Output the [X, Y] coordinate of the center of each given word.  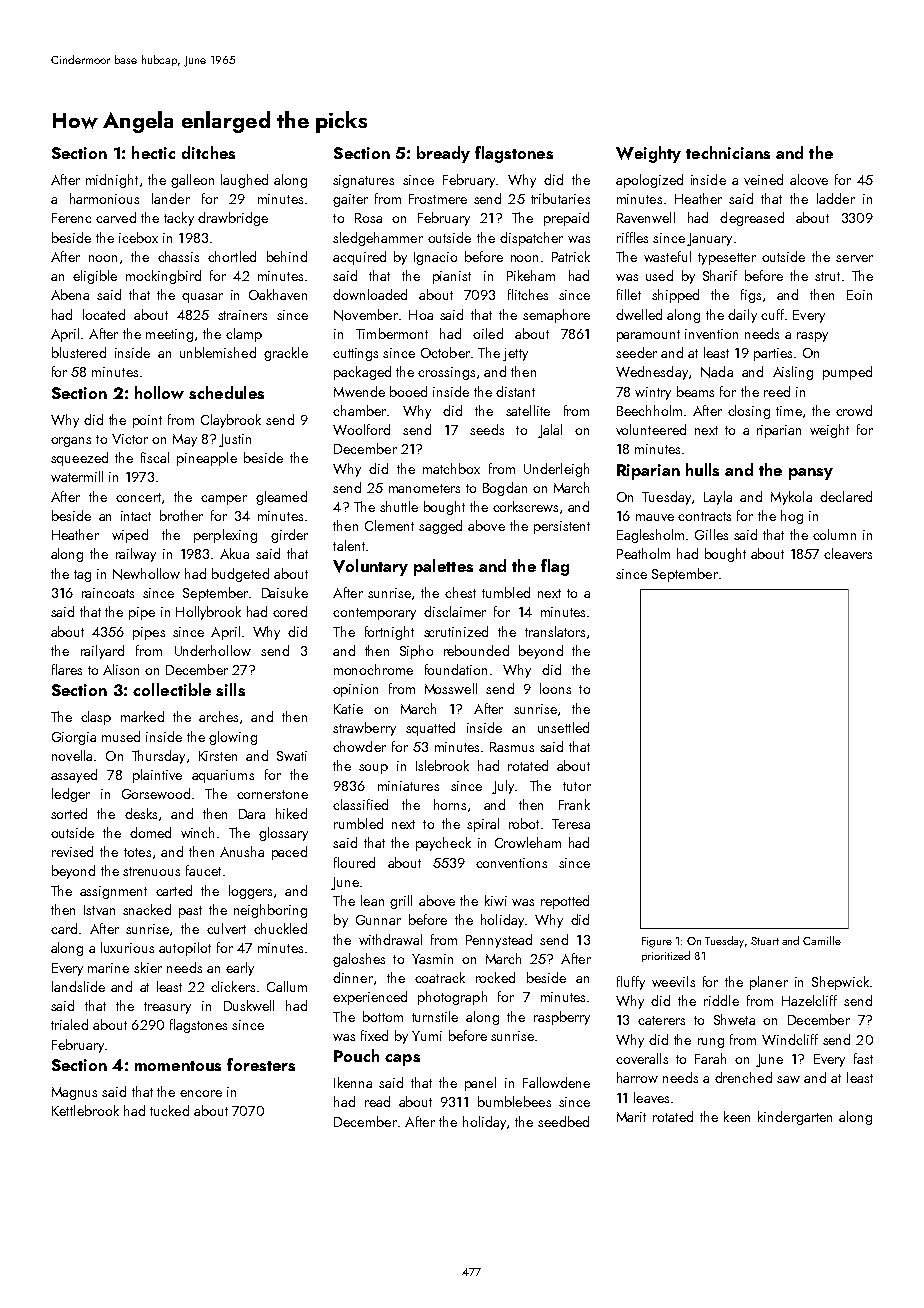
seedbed [563, 1121]
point [147, 421]
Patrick [571, 256]
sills [230, 689]
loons [555, 688]
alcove [809, 179]
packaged [362, 373]
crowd [854, 410]
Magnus [74, 1093]
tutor [577, 786]
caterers [661, 1020]
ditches [208, 152]
